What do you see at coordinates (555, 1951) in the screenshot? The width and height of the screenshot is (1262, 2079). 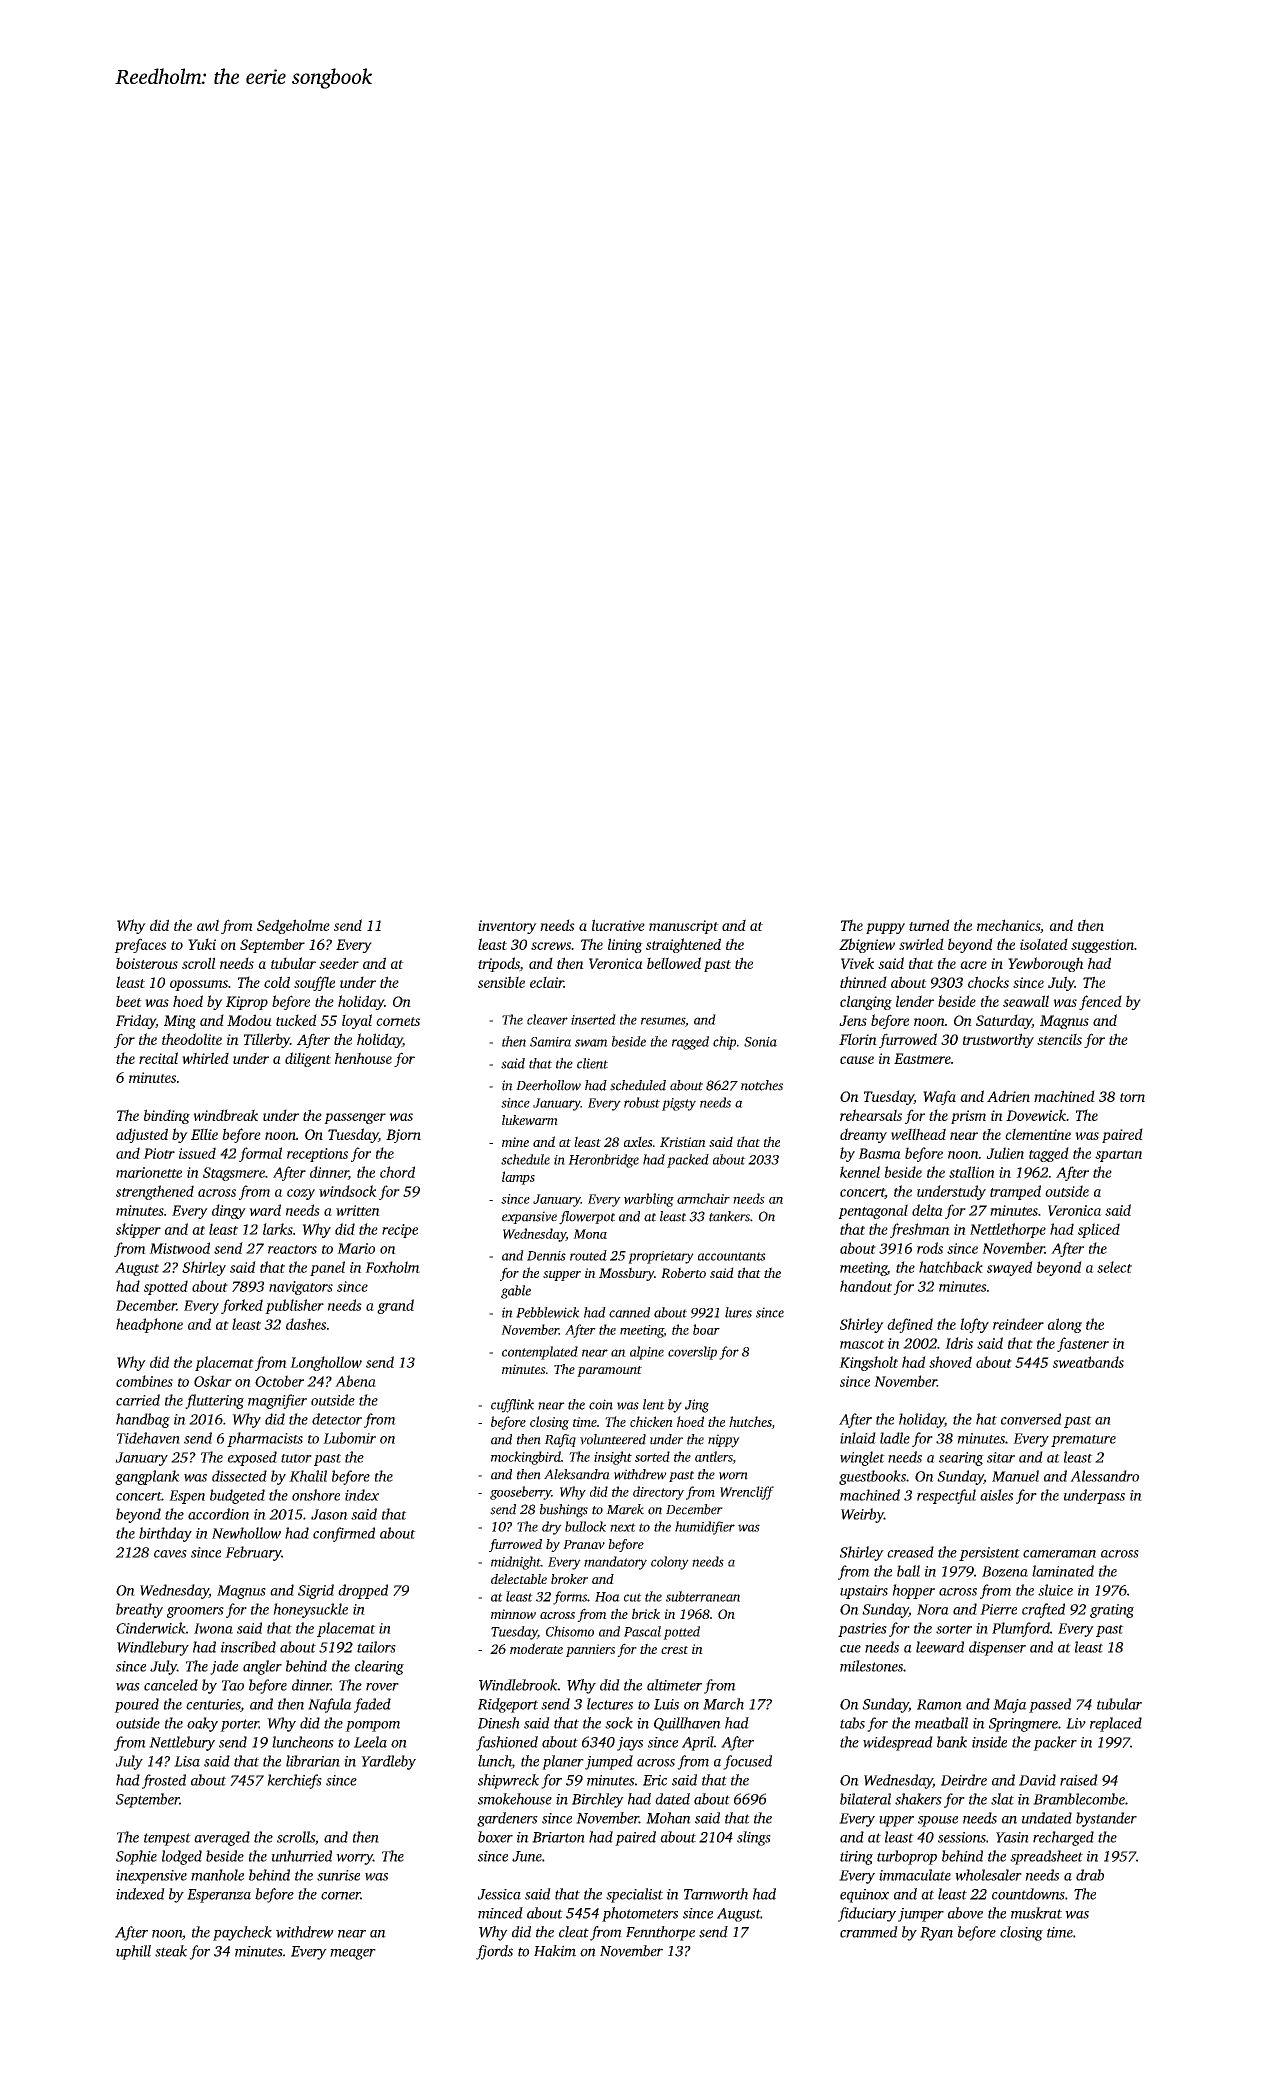 I see `Hakim` at bounding box center [555, 1951].
